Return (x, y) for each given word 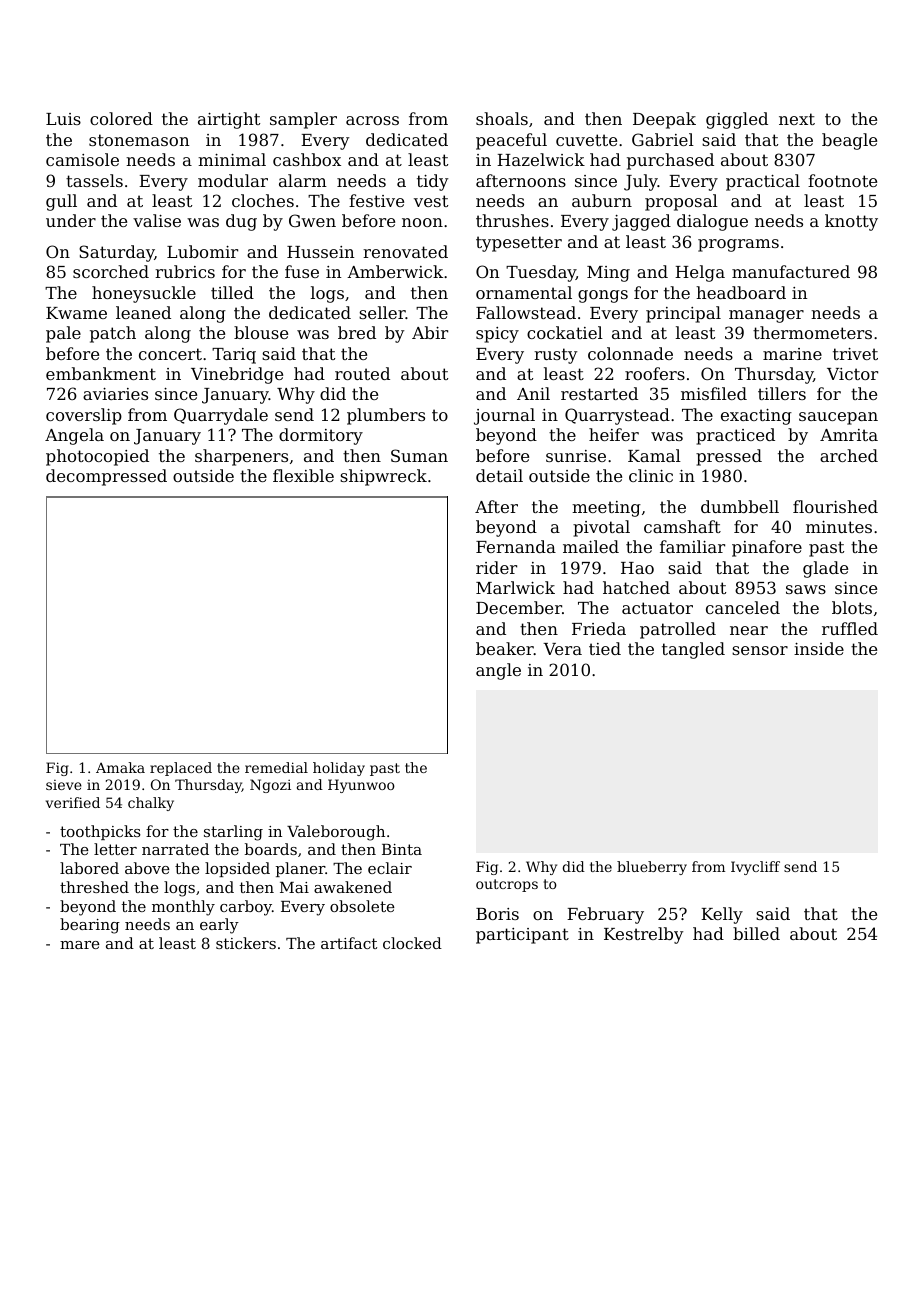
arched (849, 455)
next (797, 119)
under (71, 220)
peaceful (511, 141)
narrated (175, 849)
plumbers (386, 416)
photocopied (97, 457)
